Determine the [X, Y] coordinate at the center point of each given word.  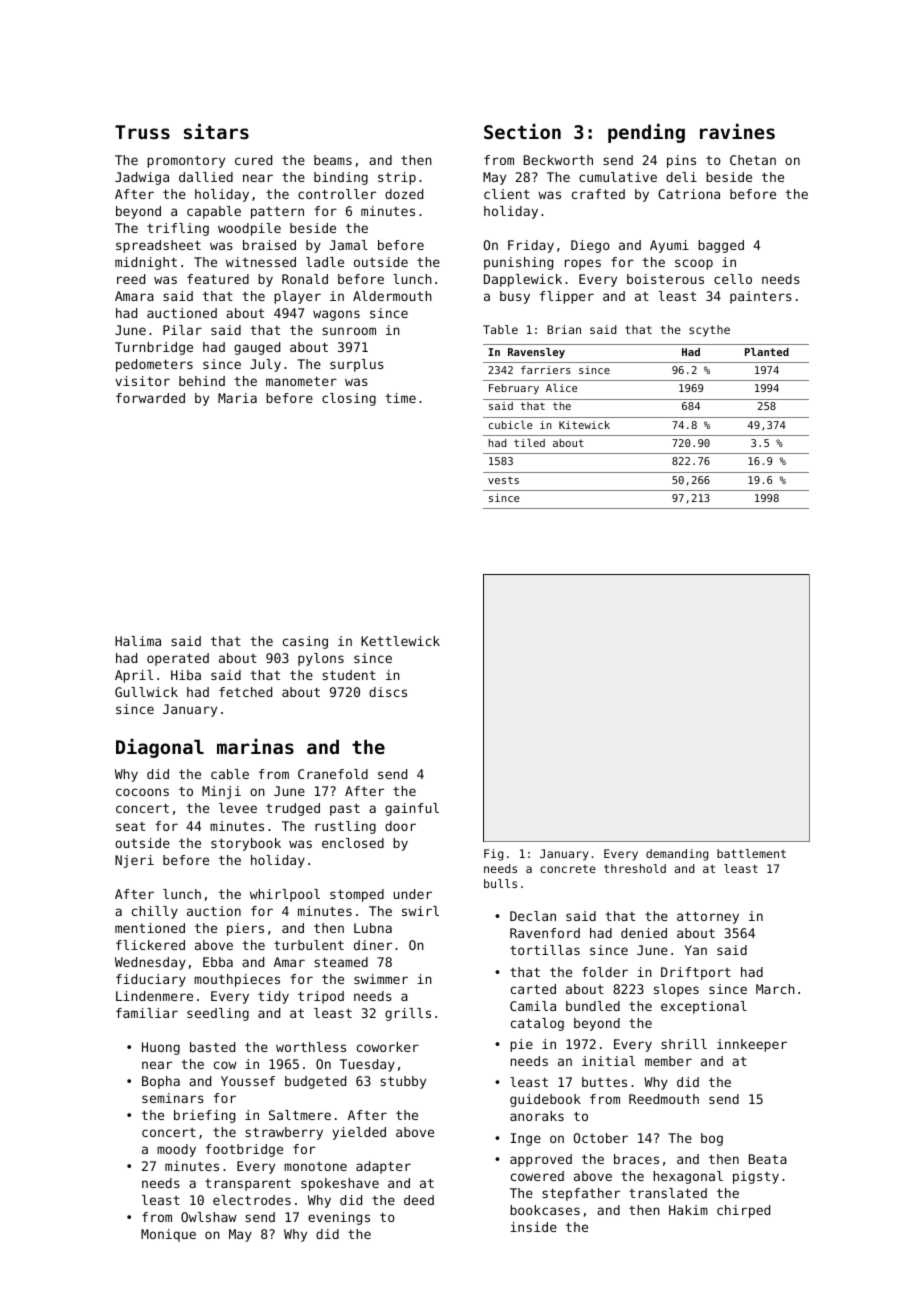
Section [522, 131]
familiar [147, 1013]
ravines [737, 131]
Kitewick [584, 425]
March [775, 989]
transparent [248, 1184]
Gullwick [146, 692]
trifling [178, 229]
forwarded [150, 398]
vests [503, 480]
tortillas [545, 950]
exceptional [704, 1007]
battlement [751, 853]
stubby [403, 1082]
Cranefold [333, 774]
